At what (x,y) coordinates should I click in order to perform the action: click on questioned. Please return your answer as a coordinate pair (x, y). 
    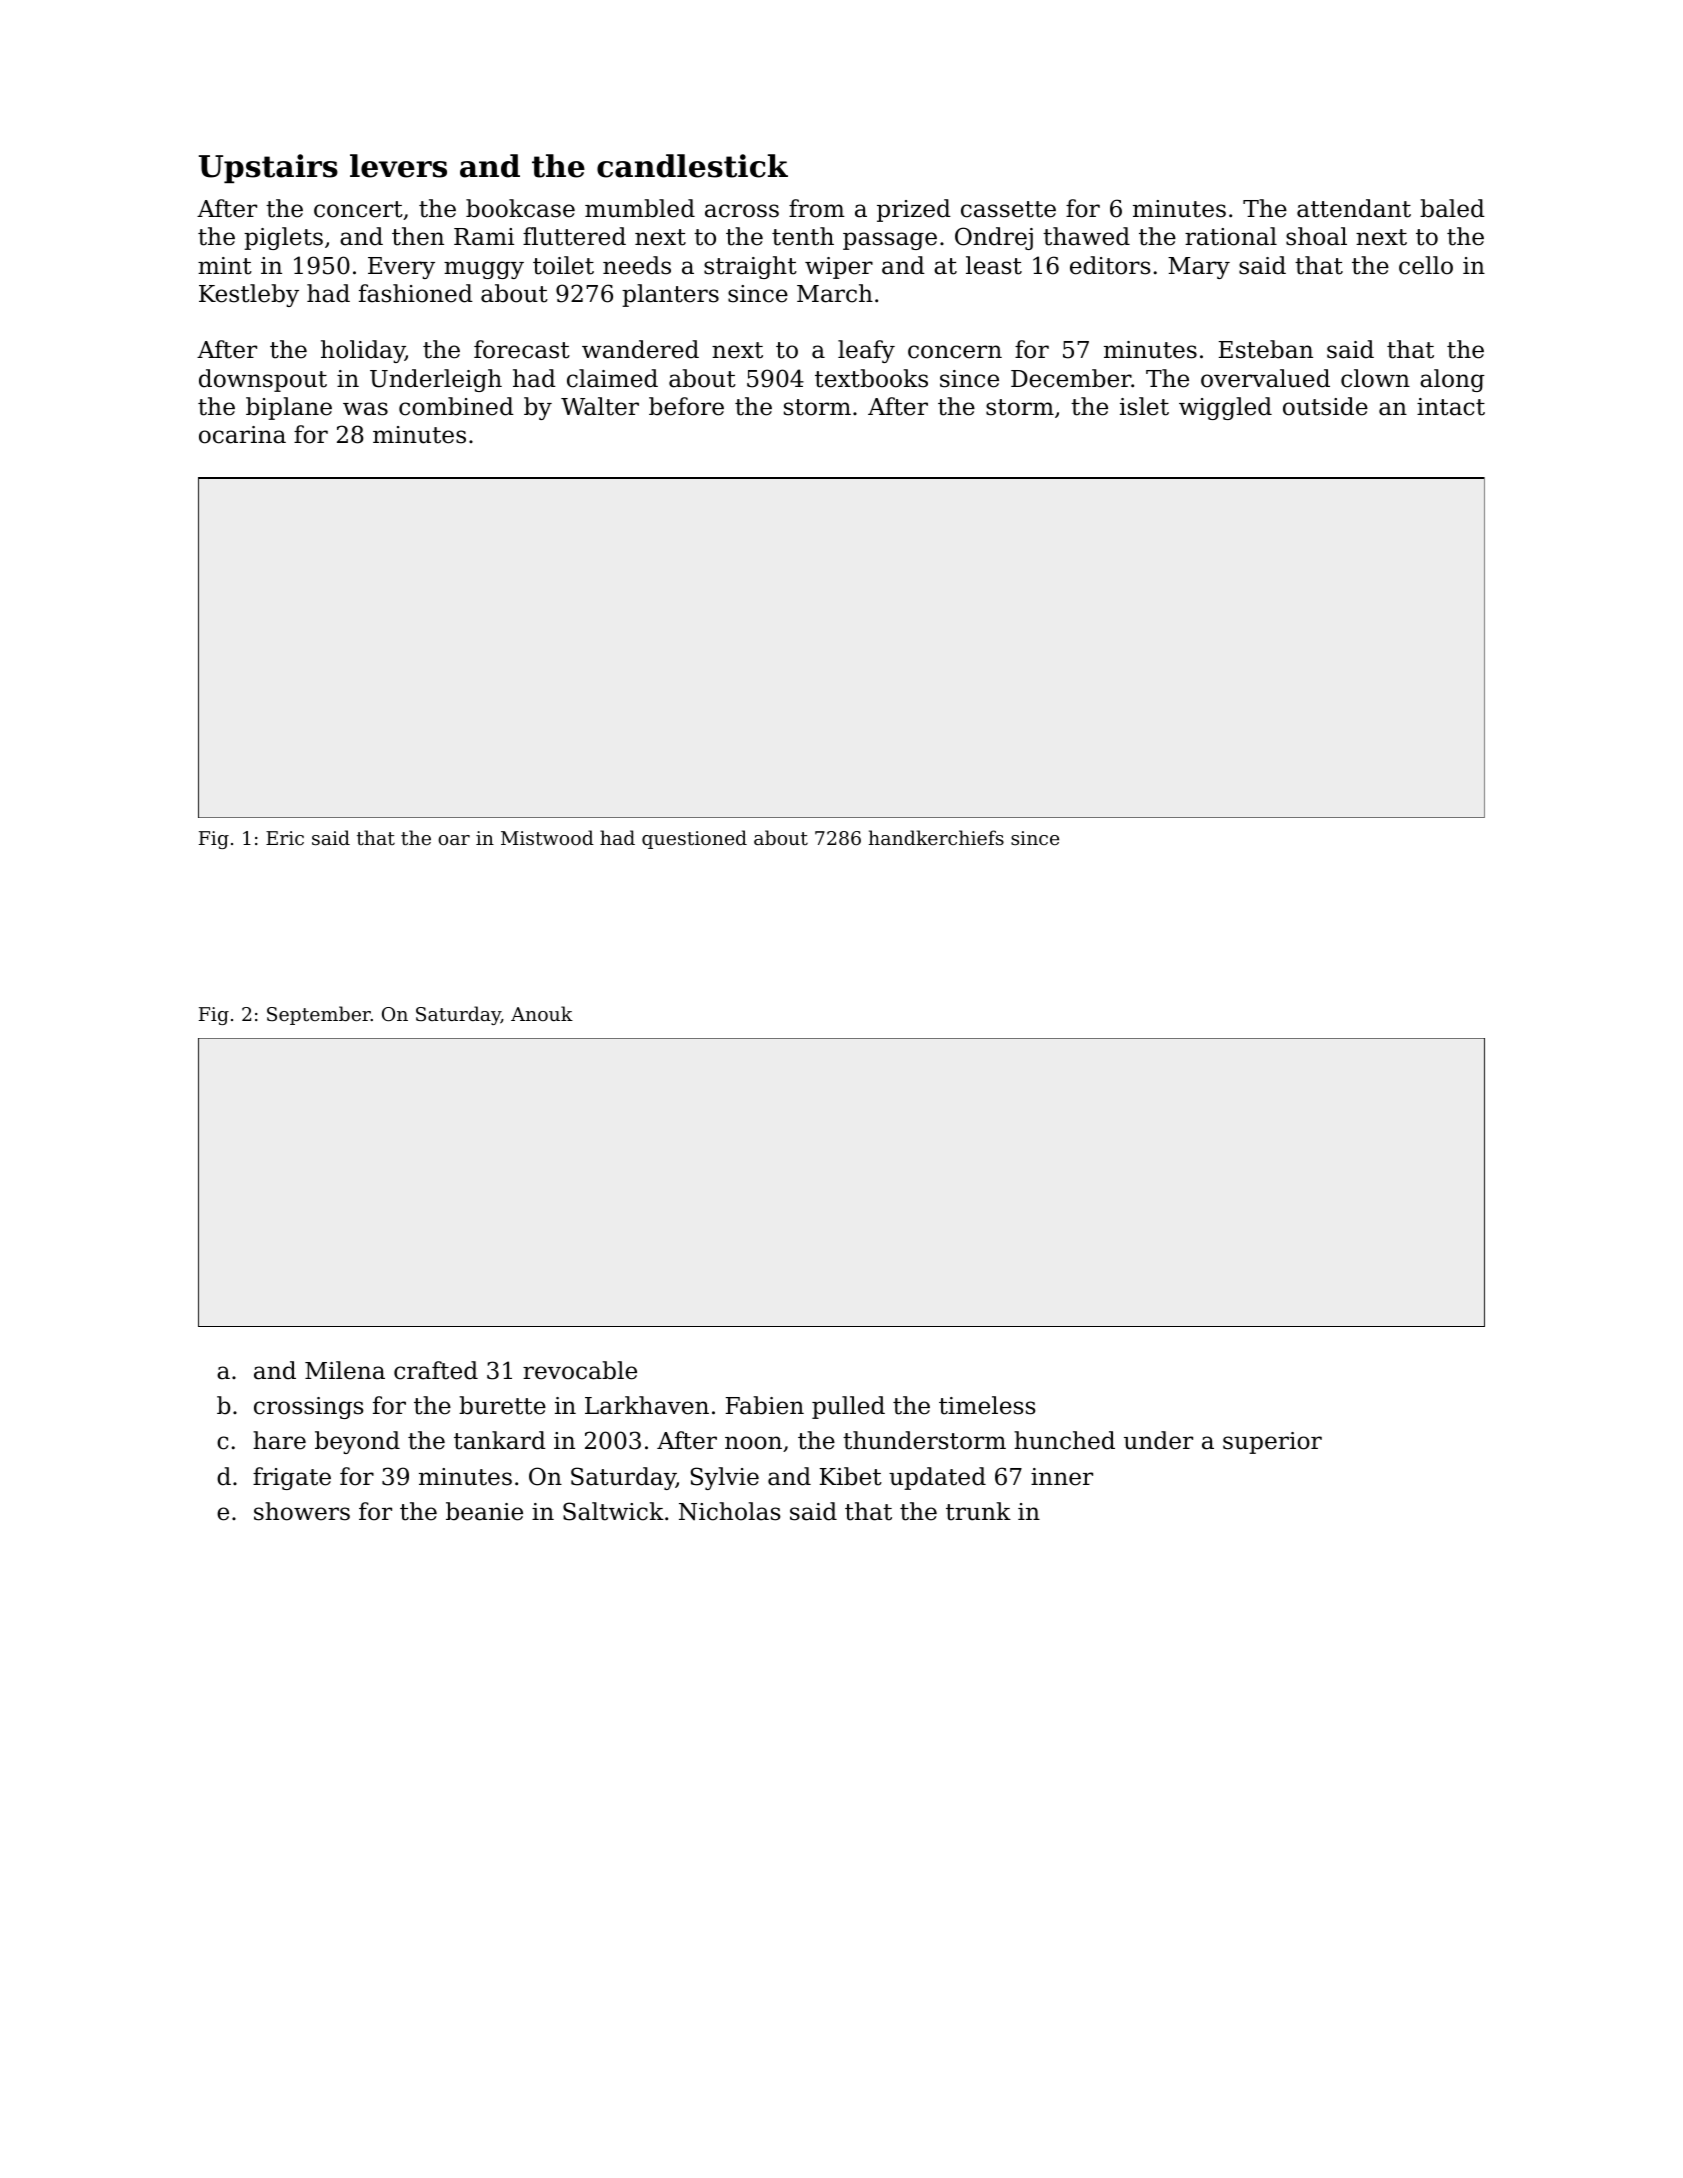
    Looking at the image, I should click on (694, 839).
